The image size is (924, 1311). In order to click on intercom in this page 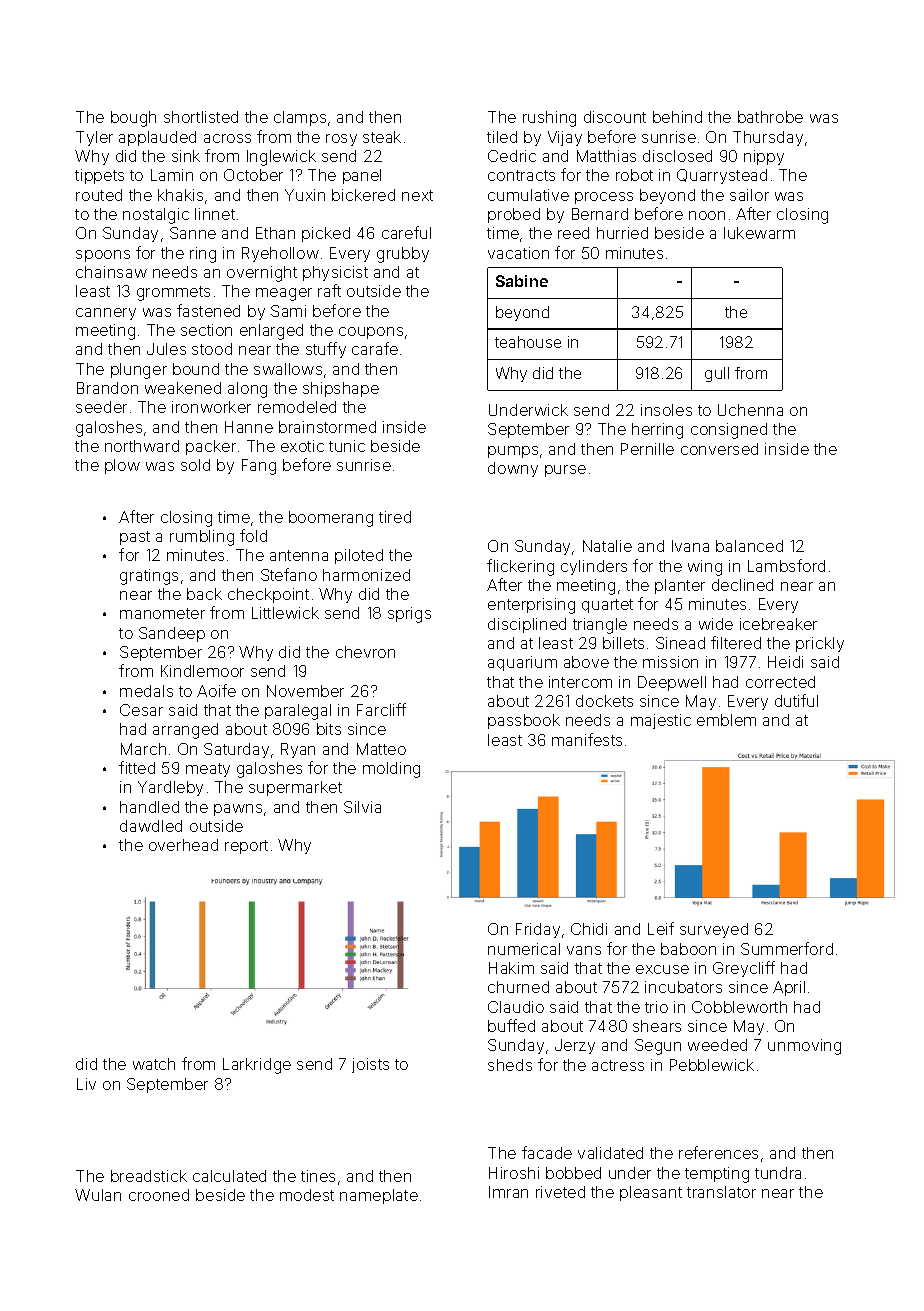, I will do `click(580, 682)`.
